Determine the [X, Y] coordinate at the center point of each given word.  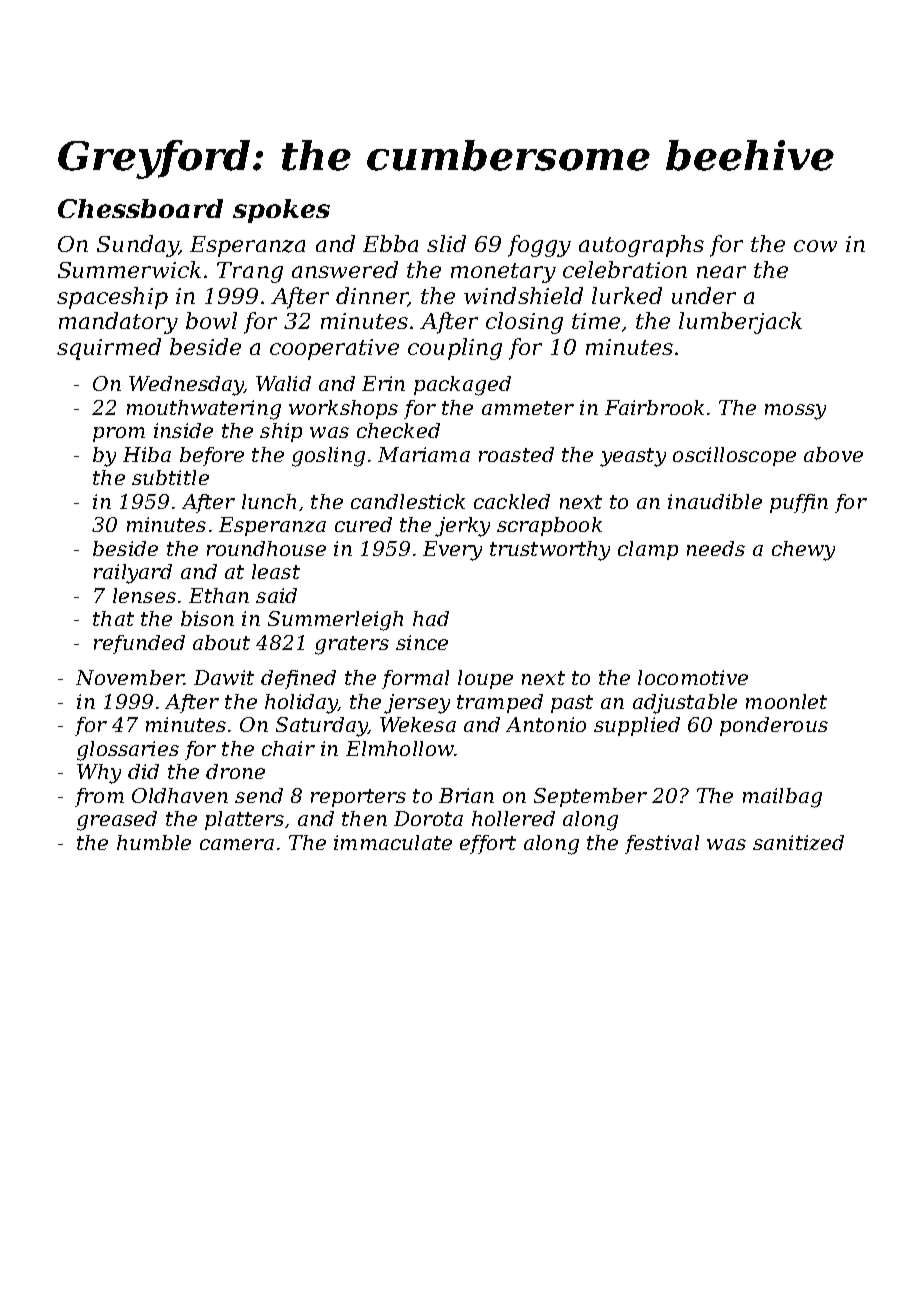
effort [488, 844]
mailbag [782, 798]
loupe [485, 679]
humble [154, 842]
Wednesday [186, 386]
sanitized [798, 842]
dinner [372, 296]
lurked [627, 295]
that [113, 618]
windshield [523, 295]
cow [815, 246]
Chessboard [140, 208]
